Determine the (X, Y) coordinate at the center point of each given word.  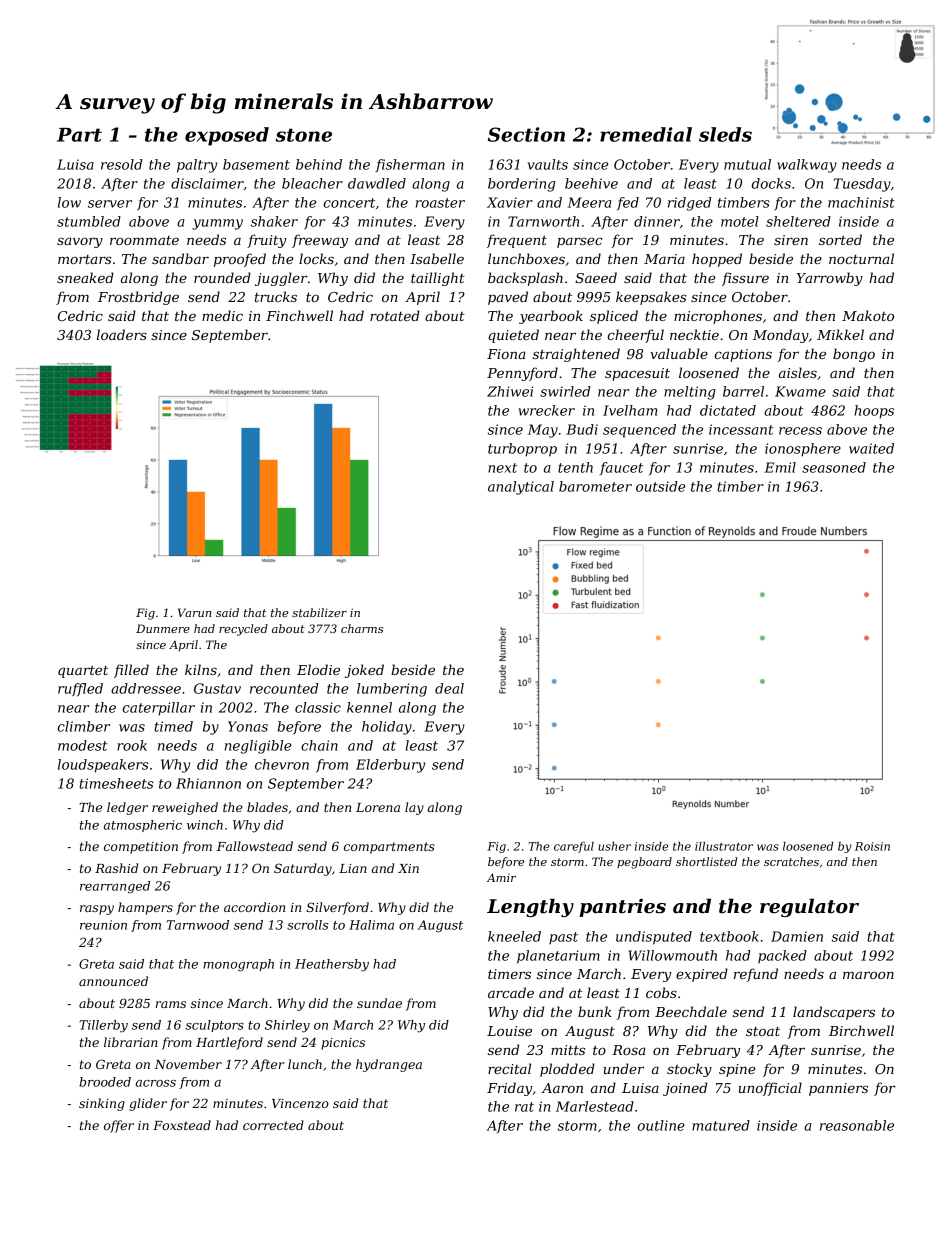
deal (449, 688)
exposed (227, 136)
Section (526, 134)
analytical (521, 488)
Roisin (872, 846)
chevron (282, 764)
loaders (122, 334)
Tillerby (104, 1026)
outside (660, 486)
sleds (725, 134)
